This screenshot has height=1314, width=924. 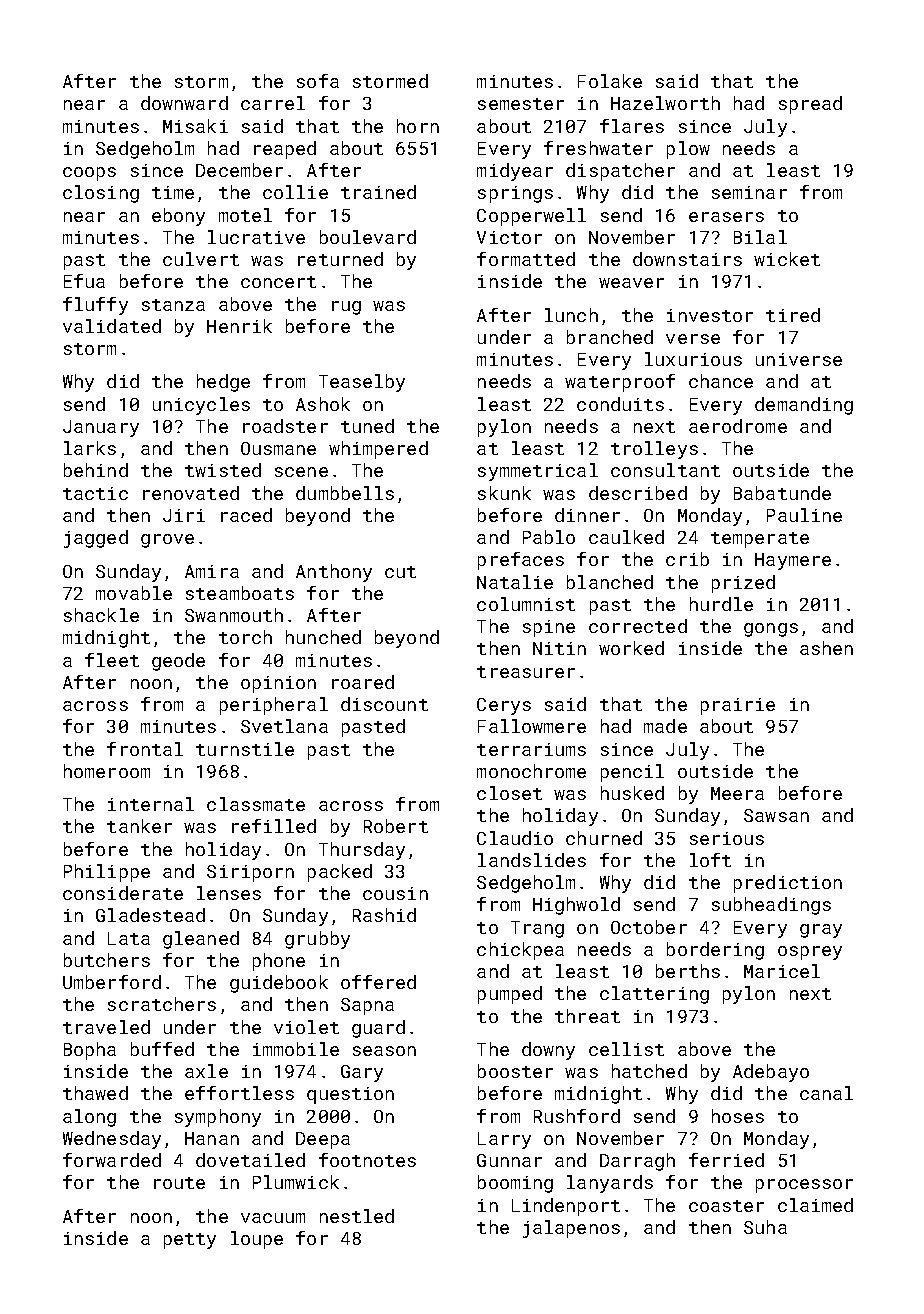 What do you see at coordinates (90, 1051) in the screenshot?
I see `Bopha` at bounding box center [90, 1051].
